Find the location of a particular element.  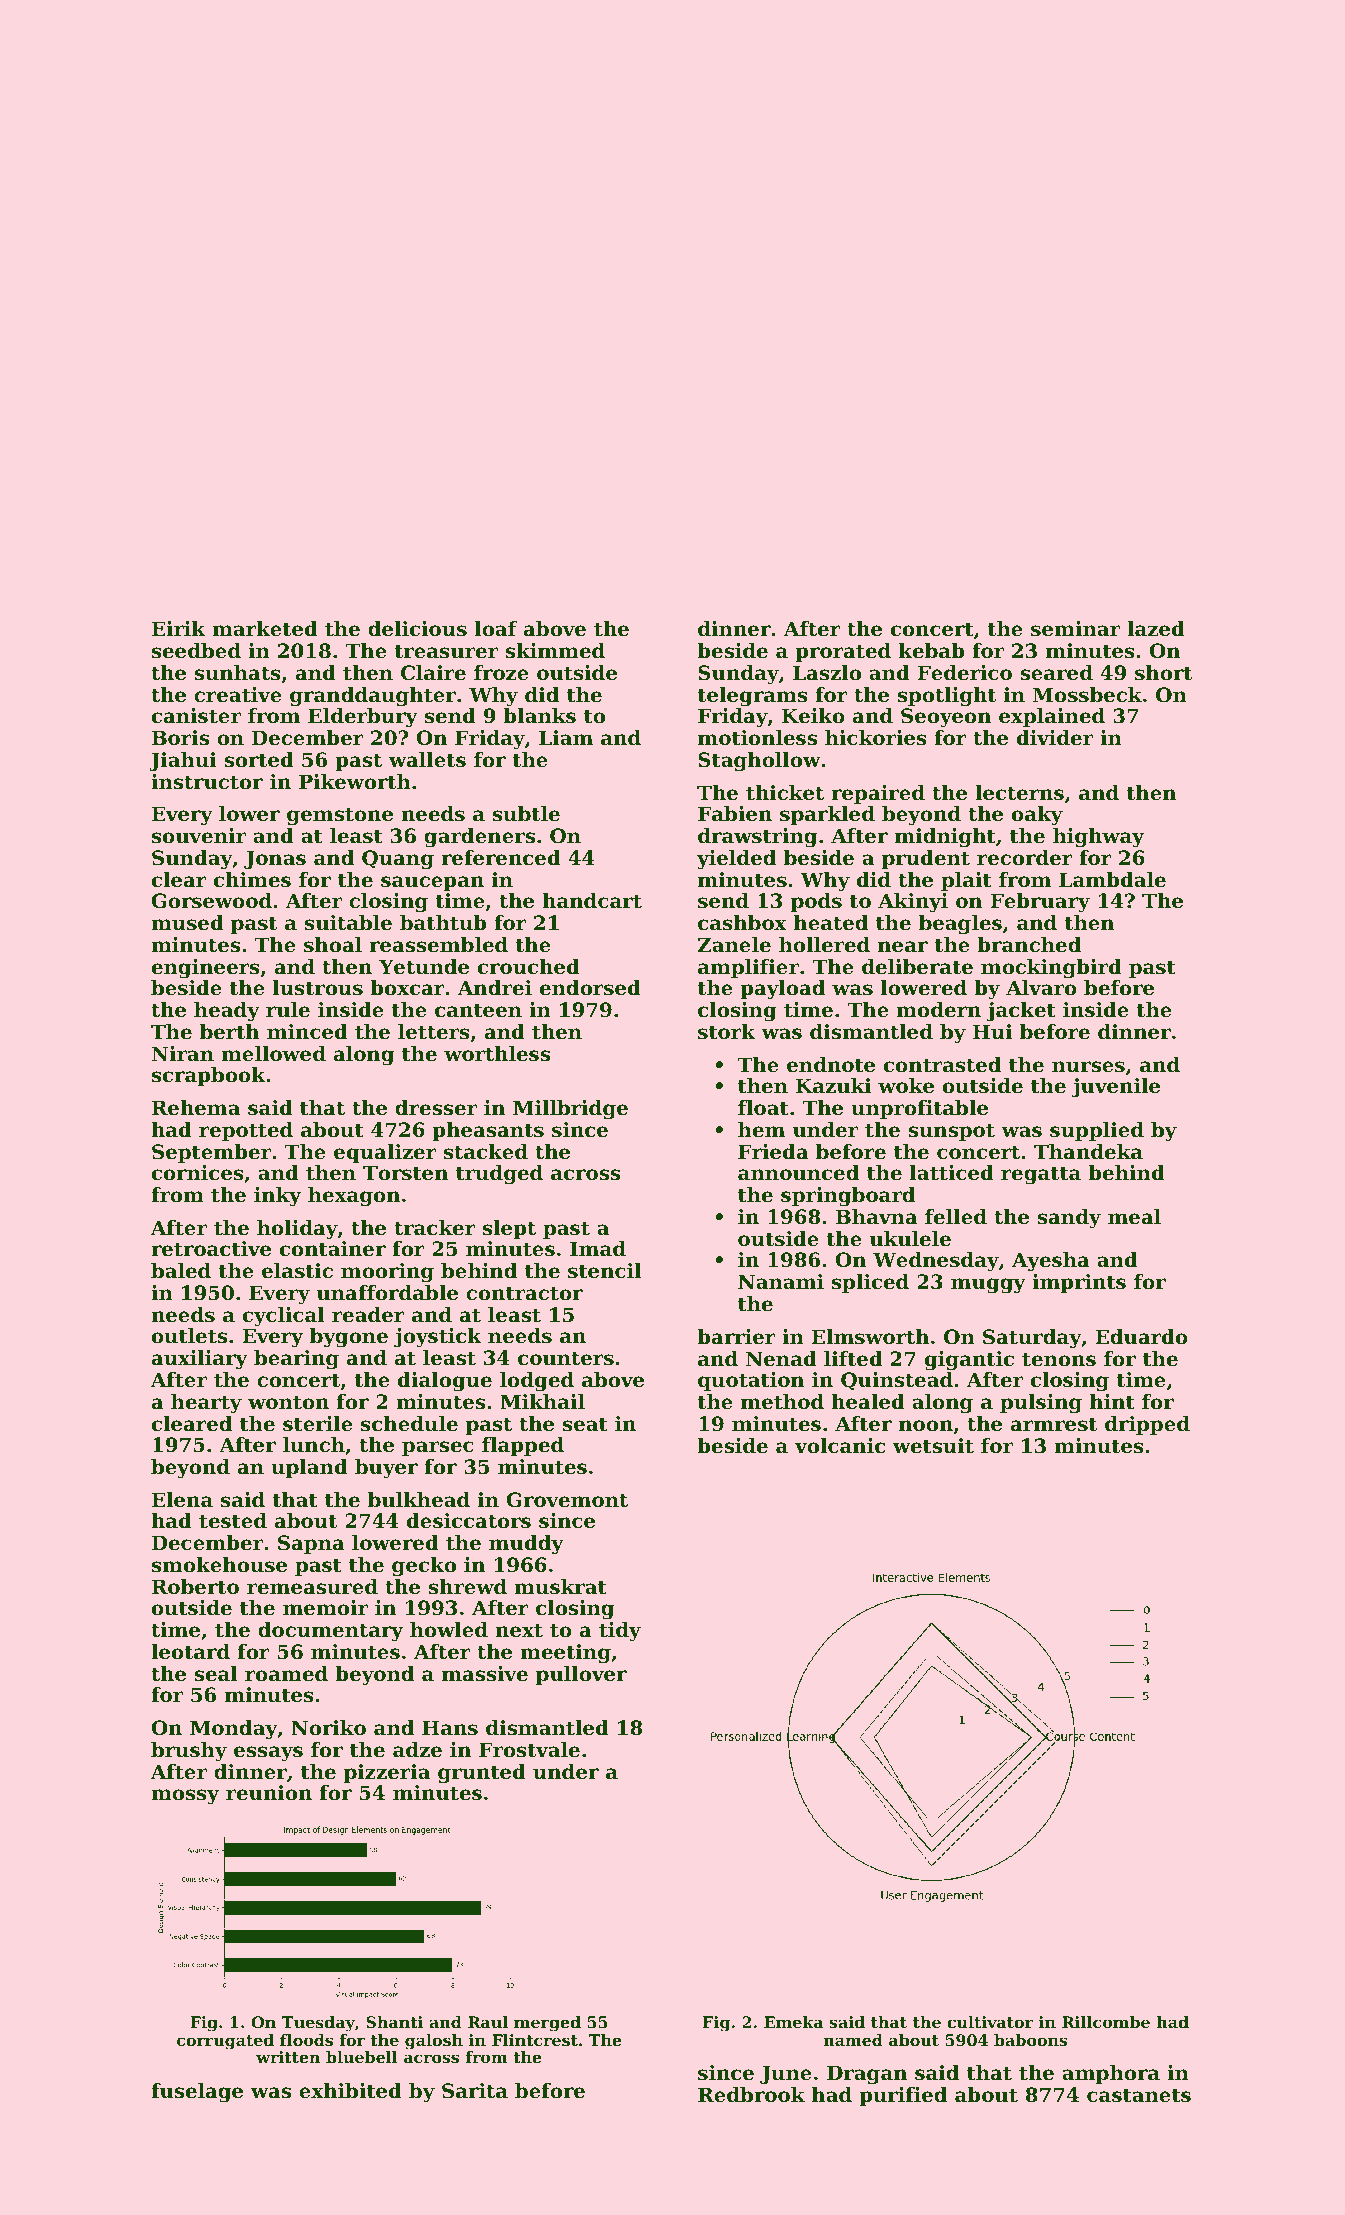

jacket is located at coordinates (1021, 1012).
